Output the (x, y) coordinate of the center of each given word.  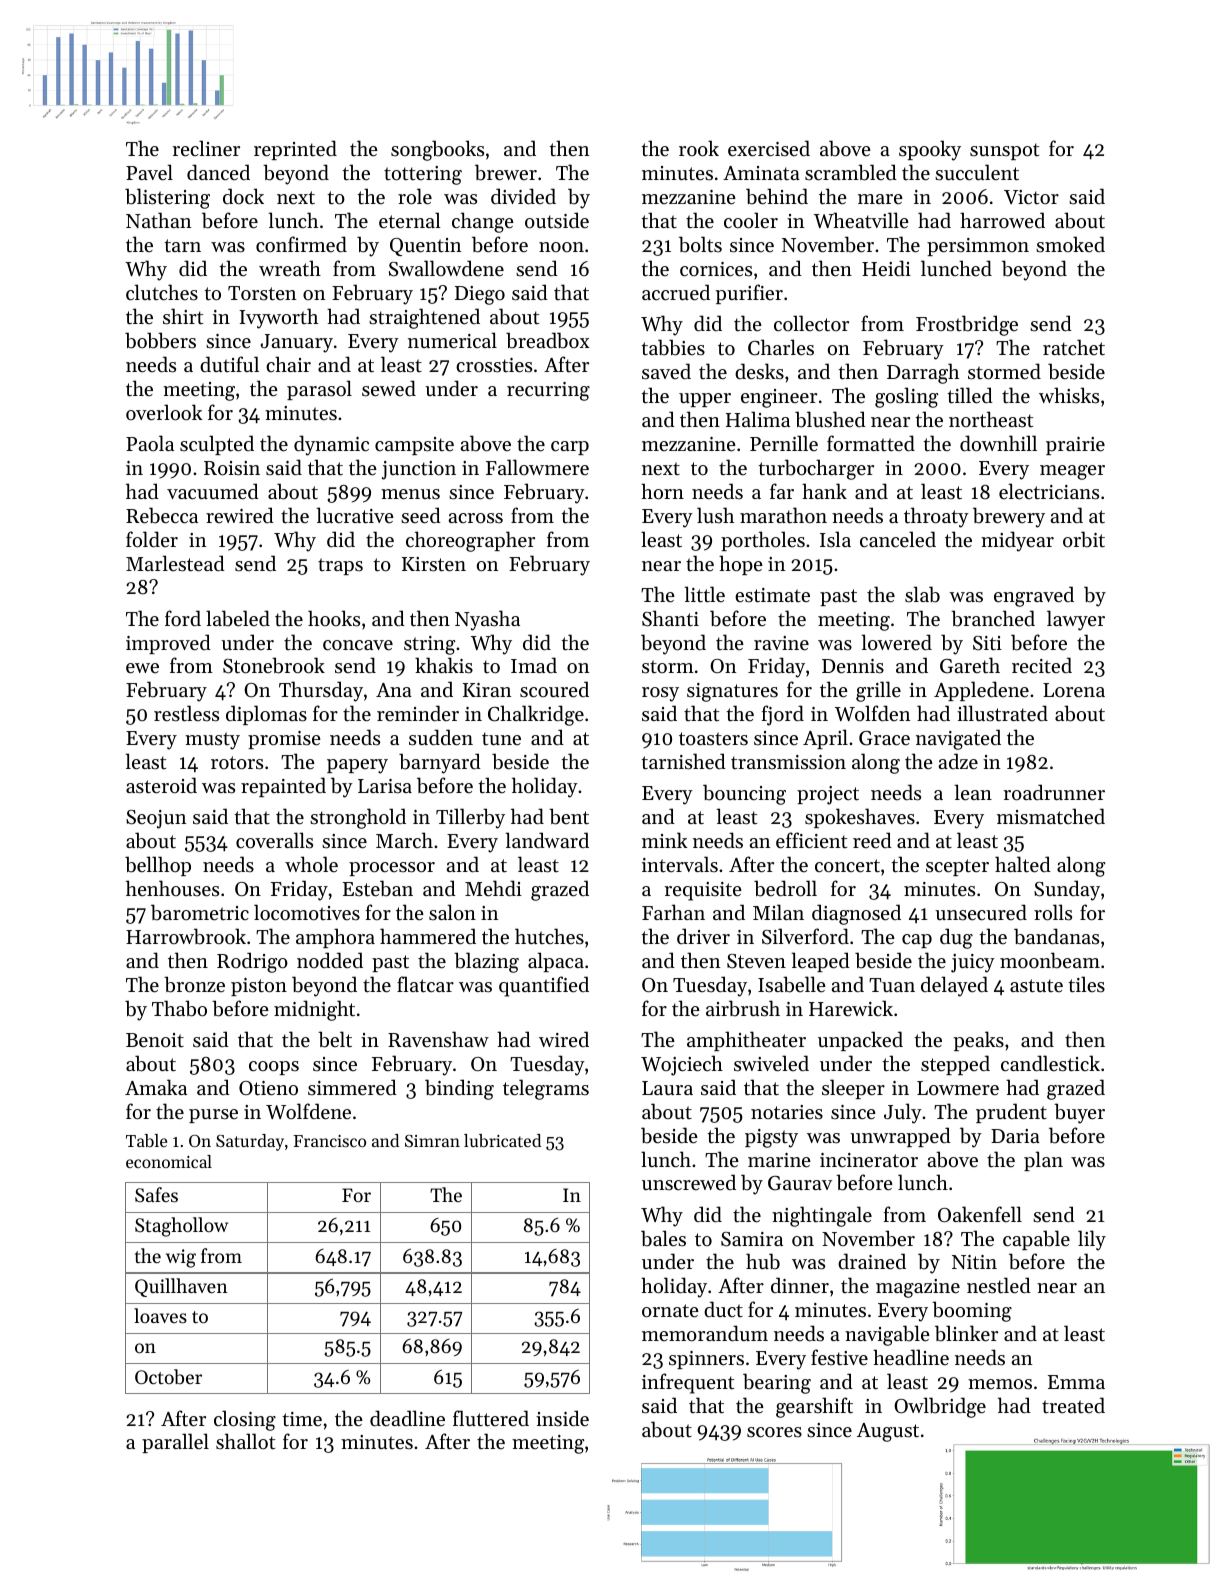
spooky (930, 150)
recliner (206, 148)
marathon (783, 515)
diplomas (266, 715)
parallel (175, 1443)
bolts (700, 244)
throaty (936, 517)
